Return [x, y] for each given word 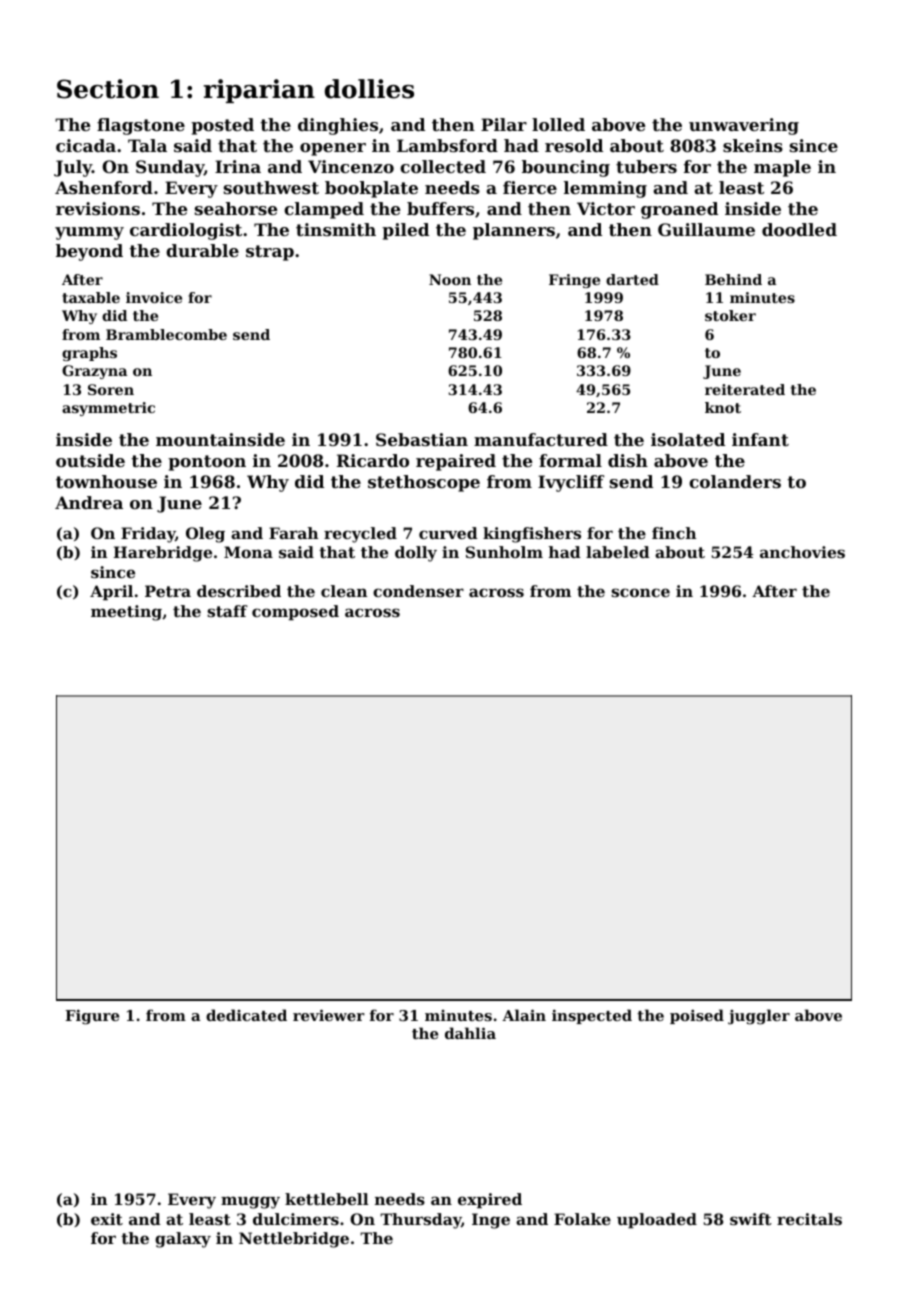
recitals [809, 1219]
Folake [582, 1219]
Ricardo [373, 460]
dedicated [246, 1015]
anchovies [802, 552]
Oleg [205, 535]
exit [107, 1219]
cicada [86, 145]
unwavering [744, 126]
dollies [369, 89]
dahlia [470, 1033]
